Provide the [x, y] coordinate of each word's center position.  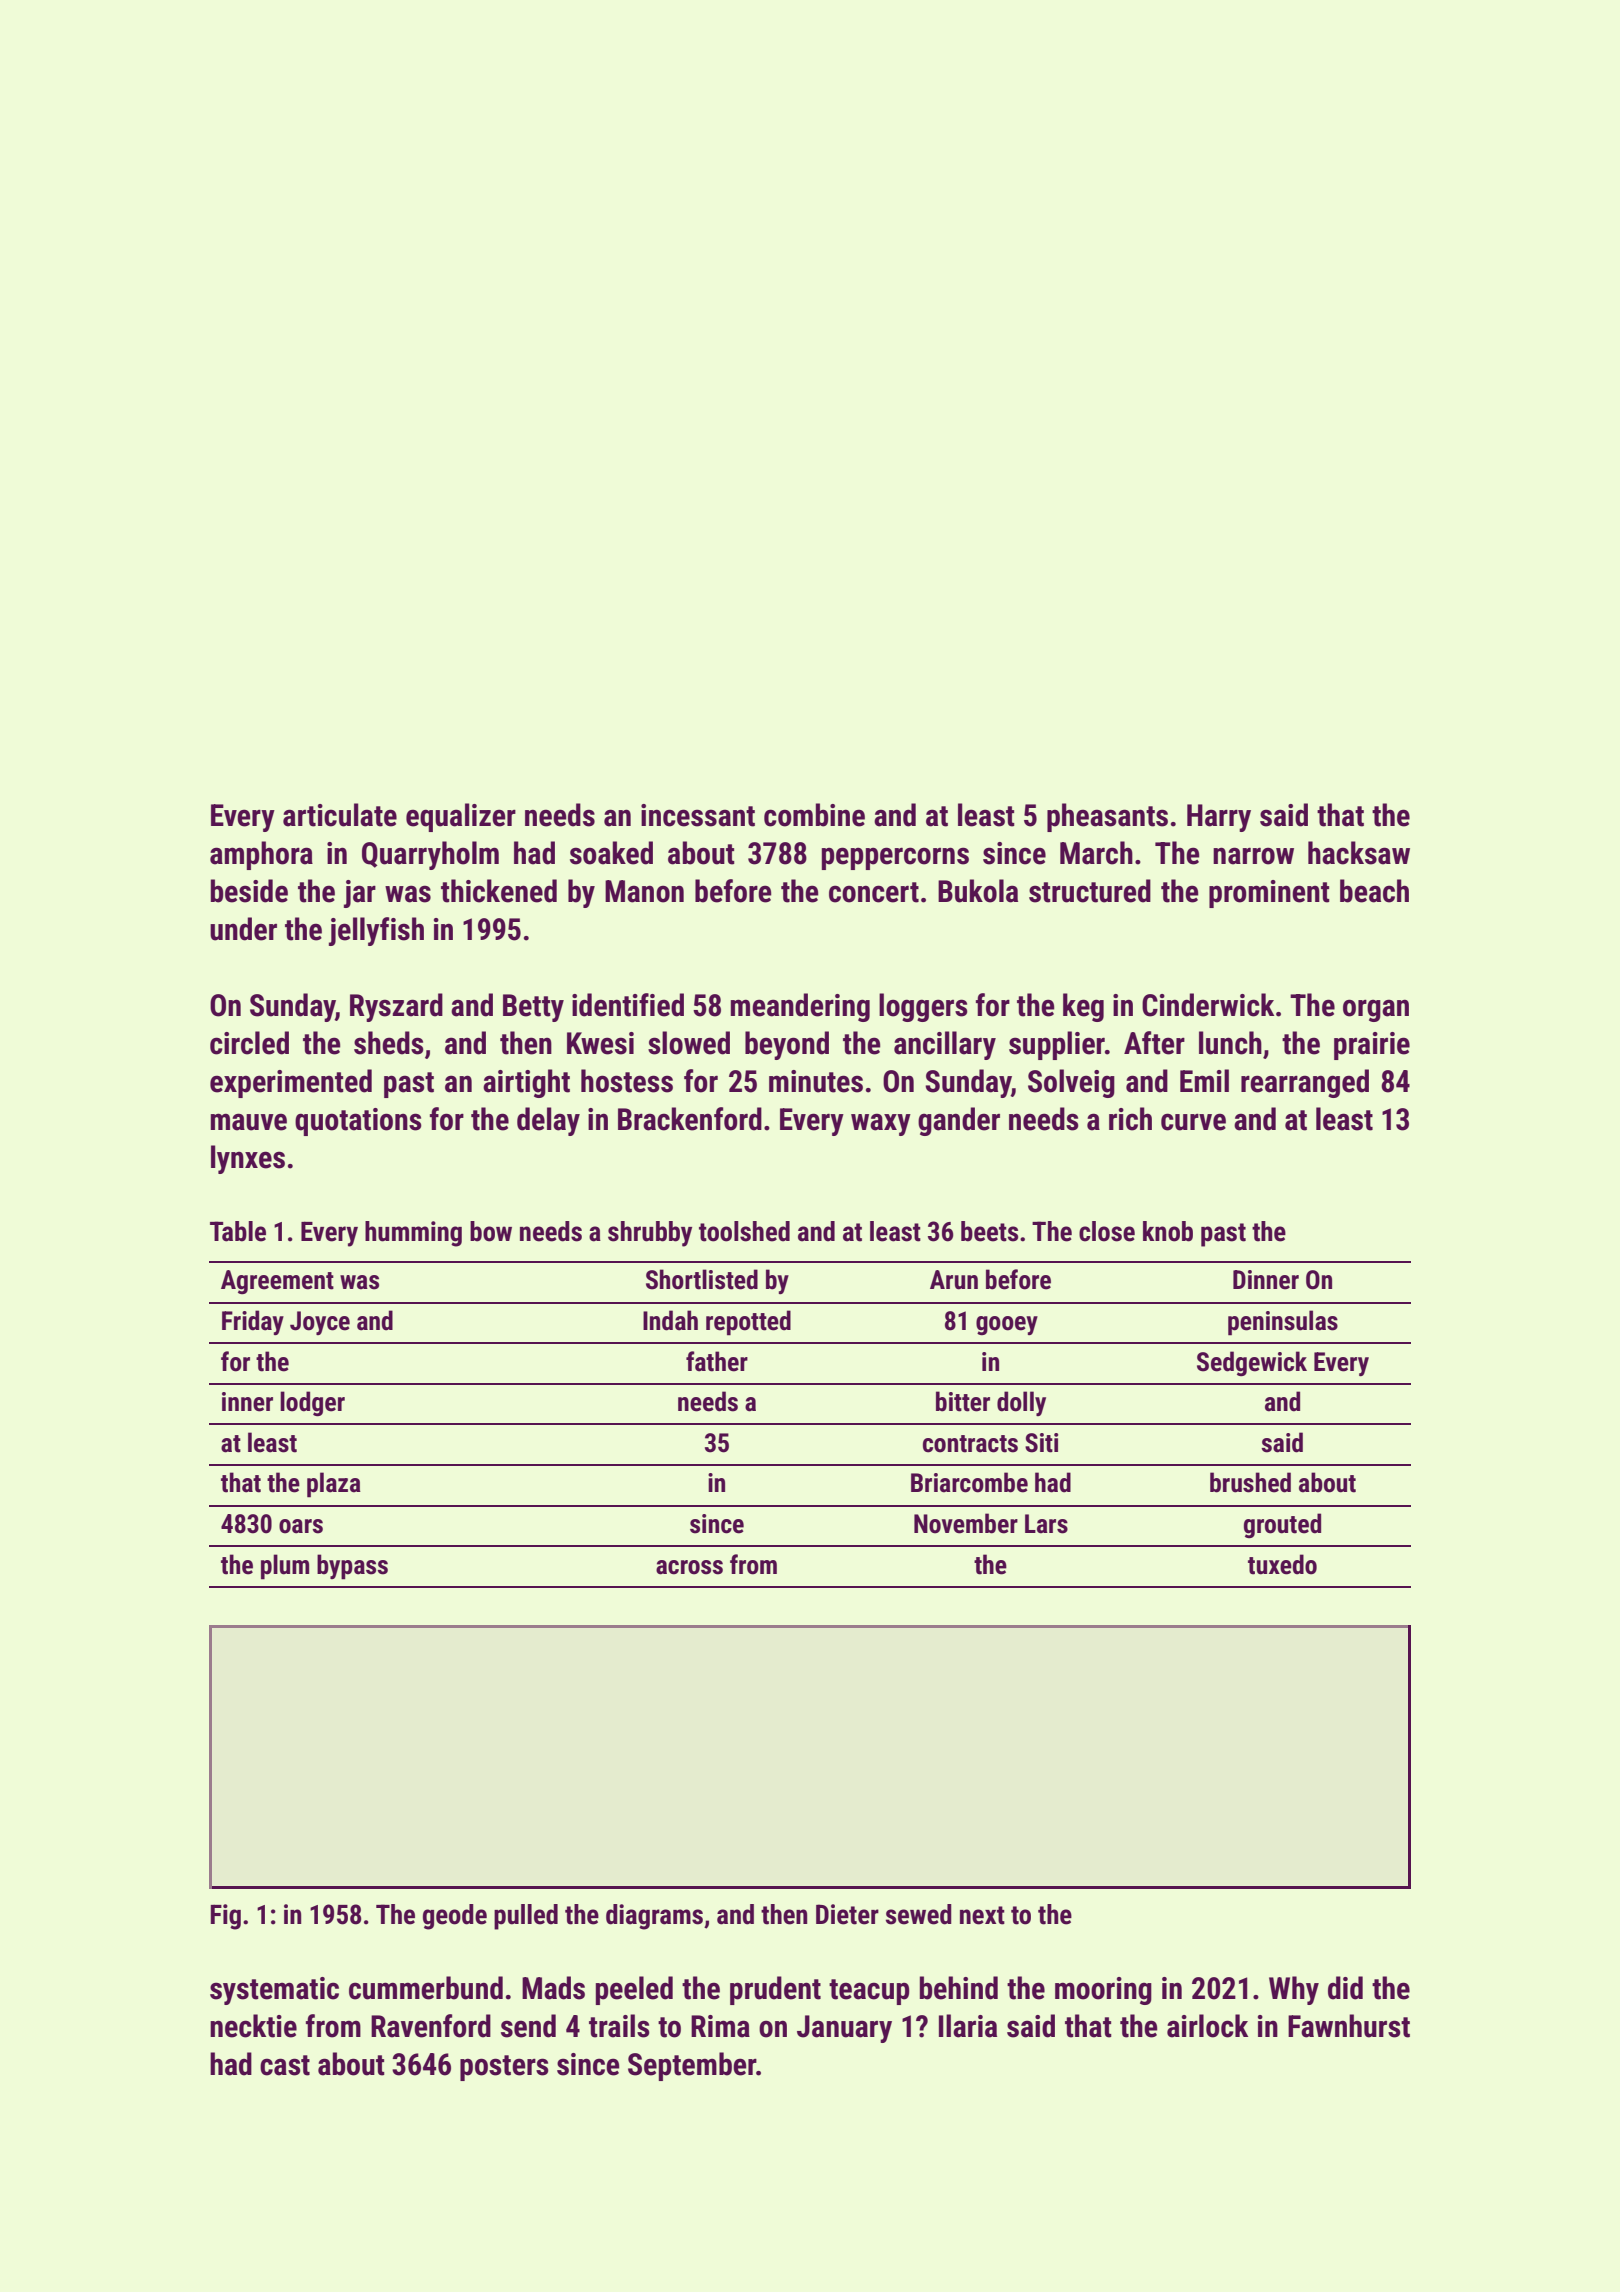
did [1345, 1988]
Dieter [847, 1914]
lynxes [248, 1159]
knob [1168, 1231]
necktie [253, 2026]
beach [1374, 891]
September [692, 2066]
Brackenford [690, 1119]
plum [285, 1567]
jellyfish [376, 931]
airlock [1207, 2026]
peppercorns [895, 858]
